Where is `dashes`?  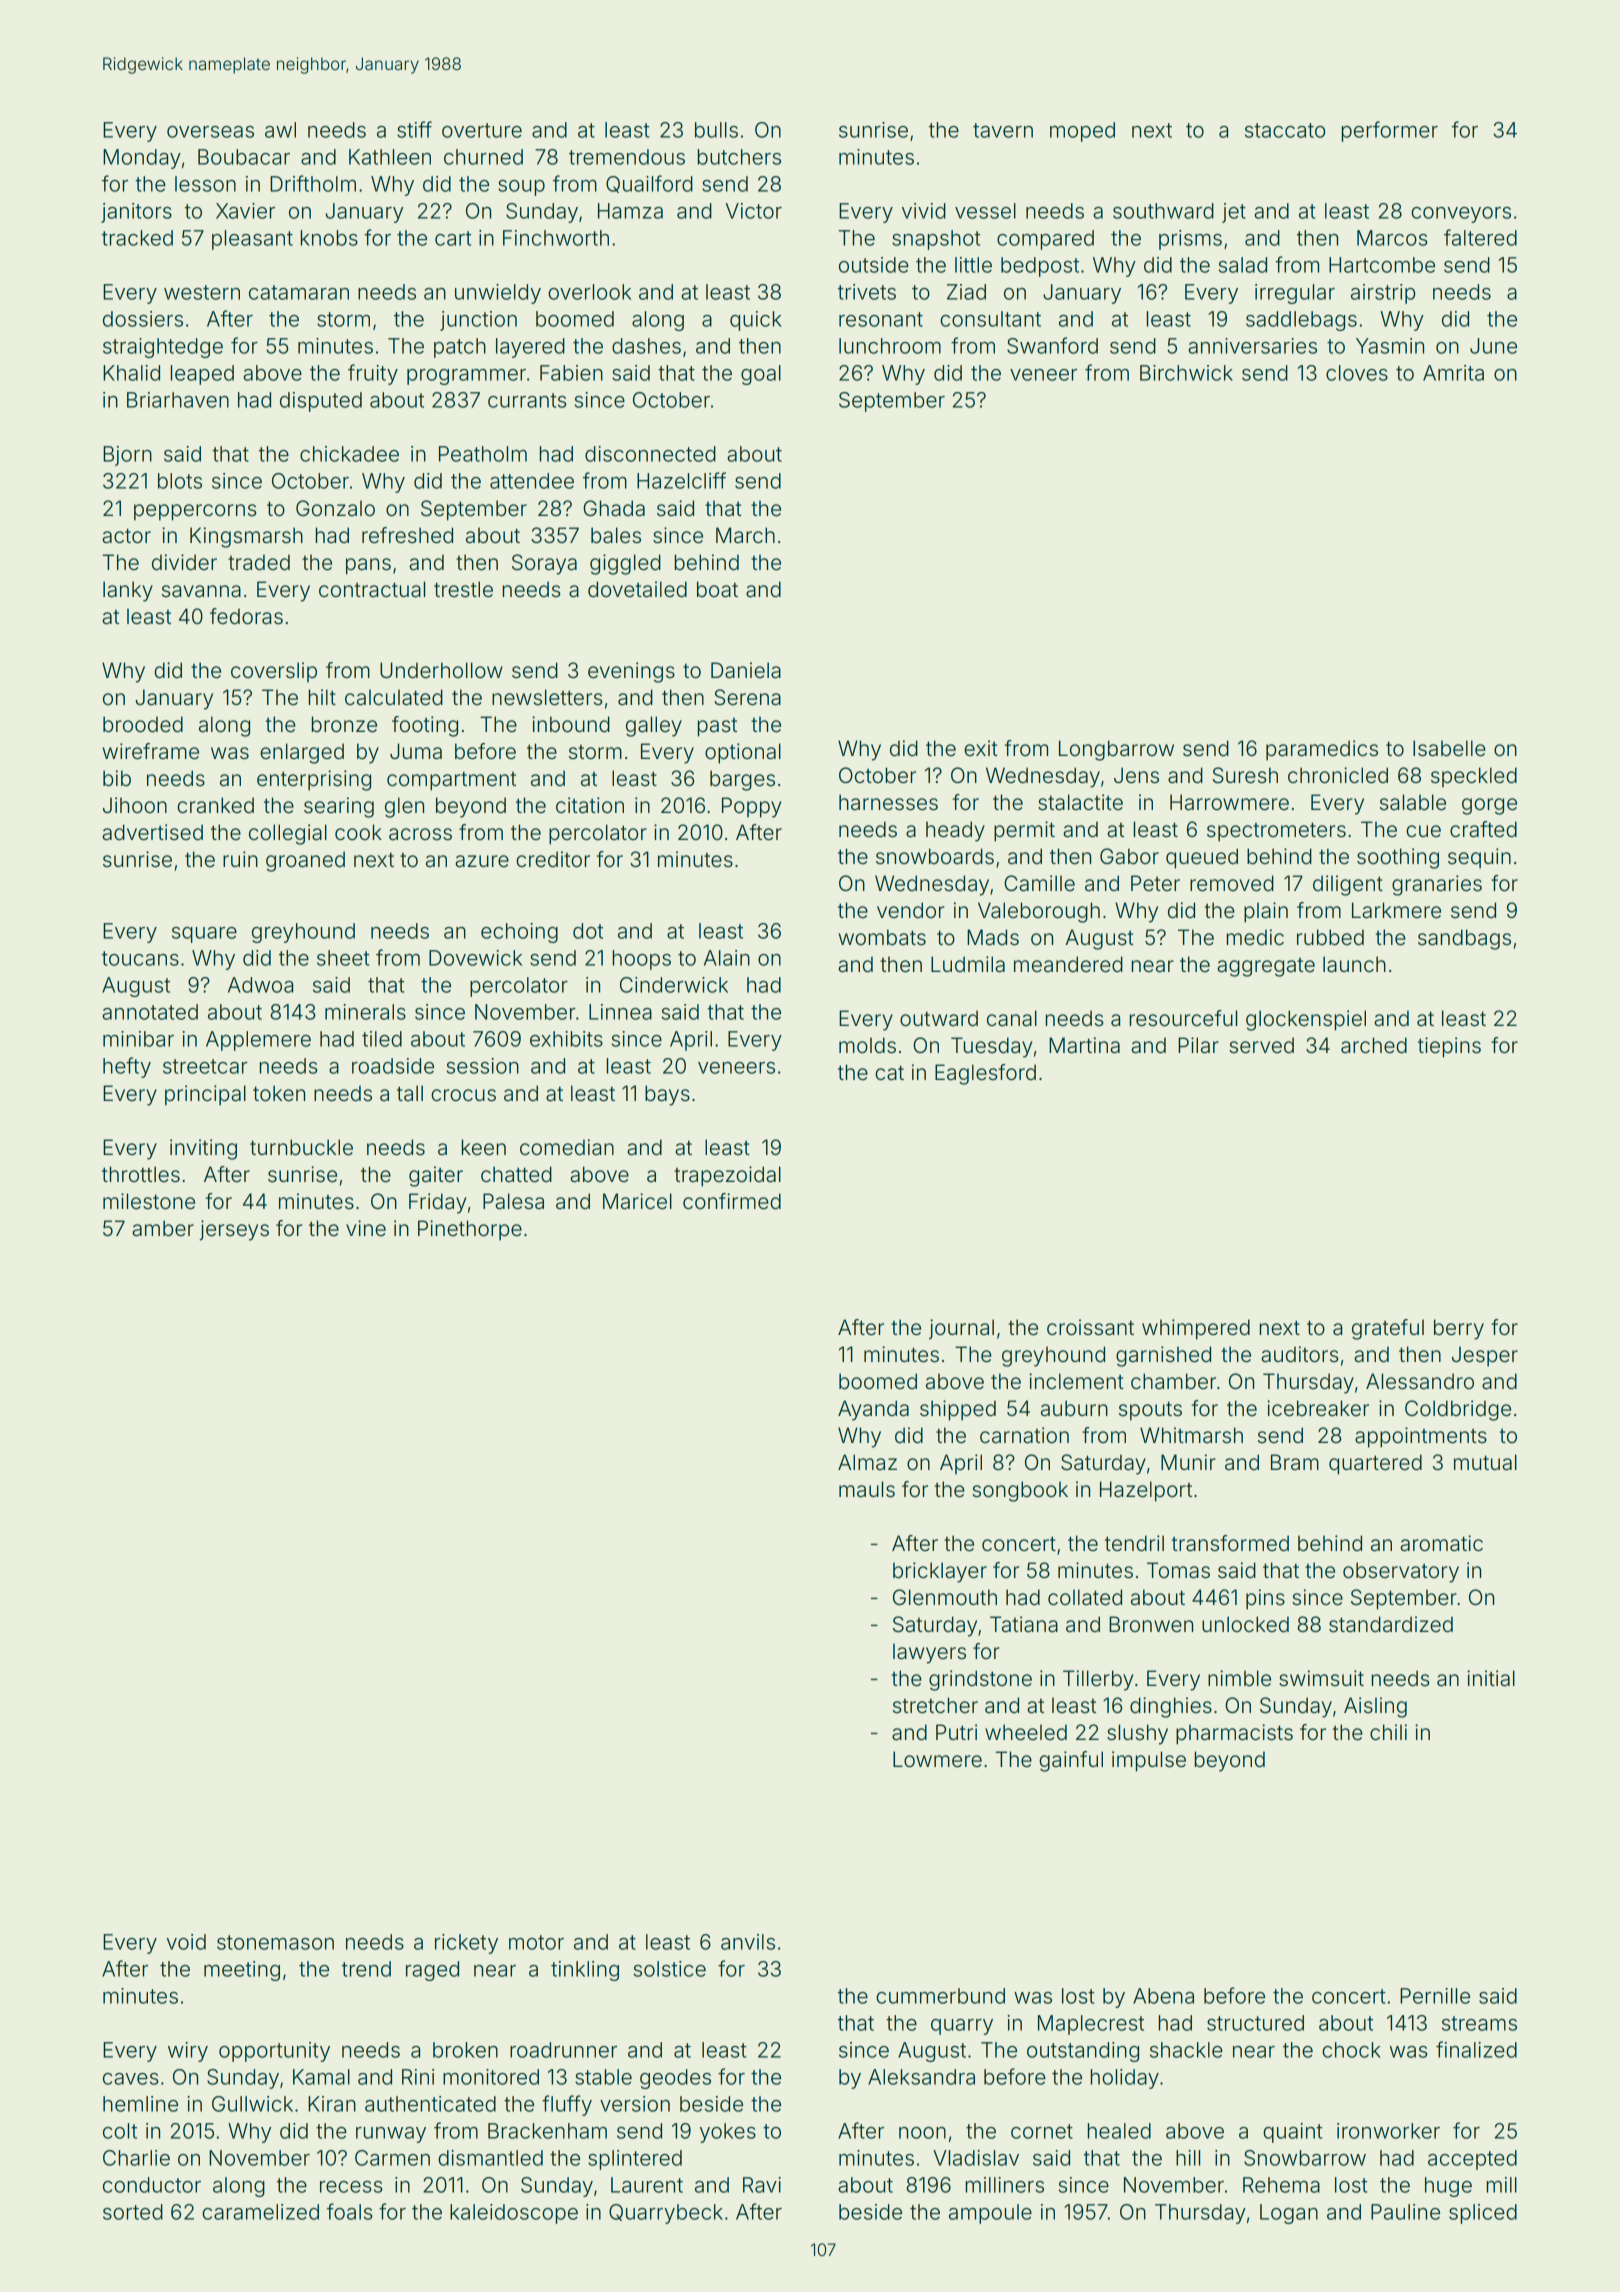
dashes is located at coordinates (646, 346).
